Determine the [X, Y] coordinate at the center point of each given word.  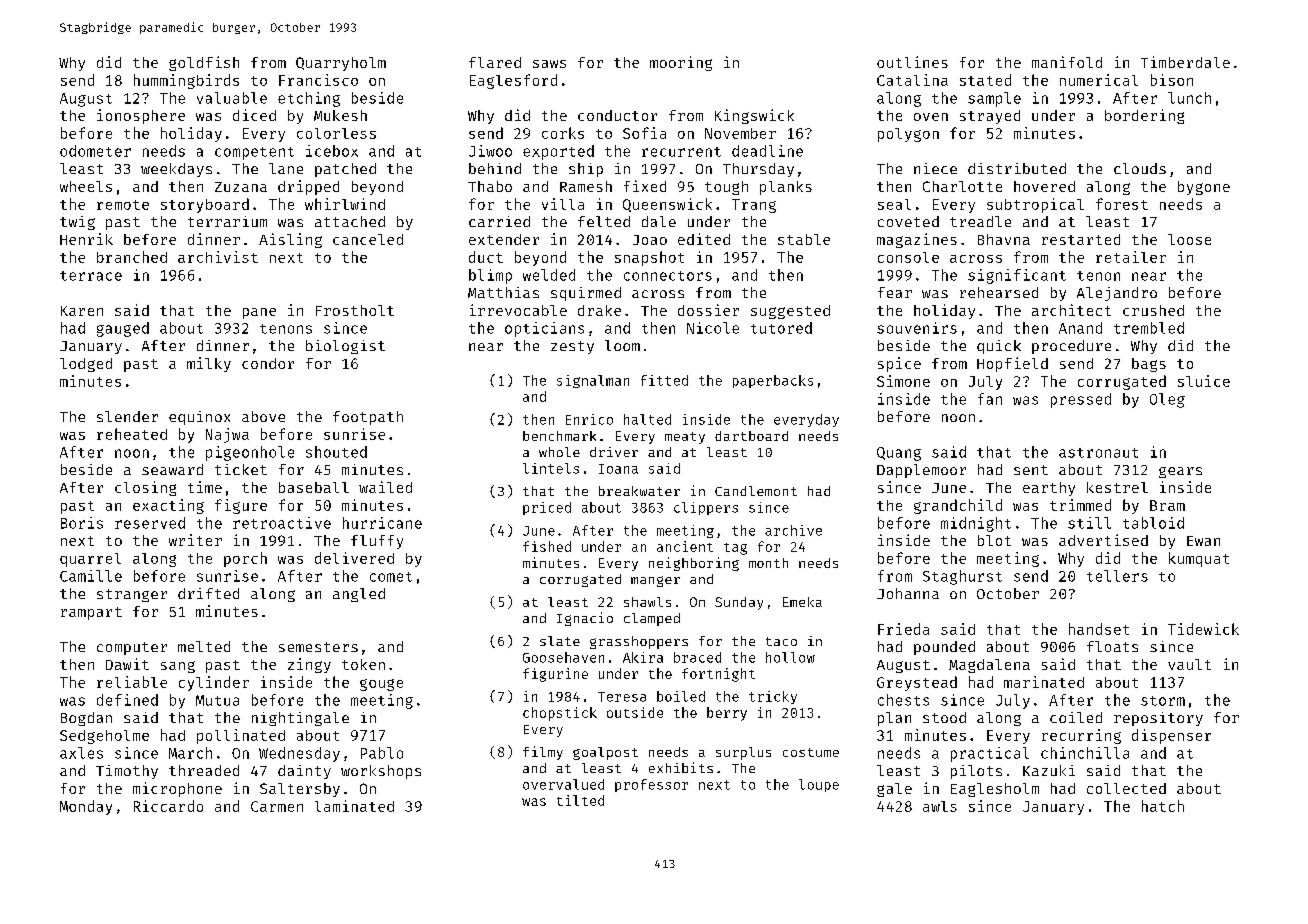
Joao [650, 240]
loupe [819, 785]
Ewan [1203, 541]
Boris [82, 523]
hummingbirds [186, 81]
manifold [1067, 62]
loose [1189, 239]
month [768, 563]
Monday [86, 807]
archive [793, 530]
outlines [912, 62]
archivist [218, 257]
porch [245, 559]
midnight [976, 524]
